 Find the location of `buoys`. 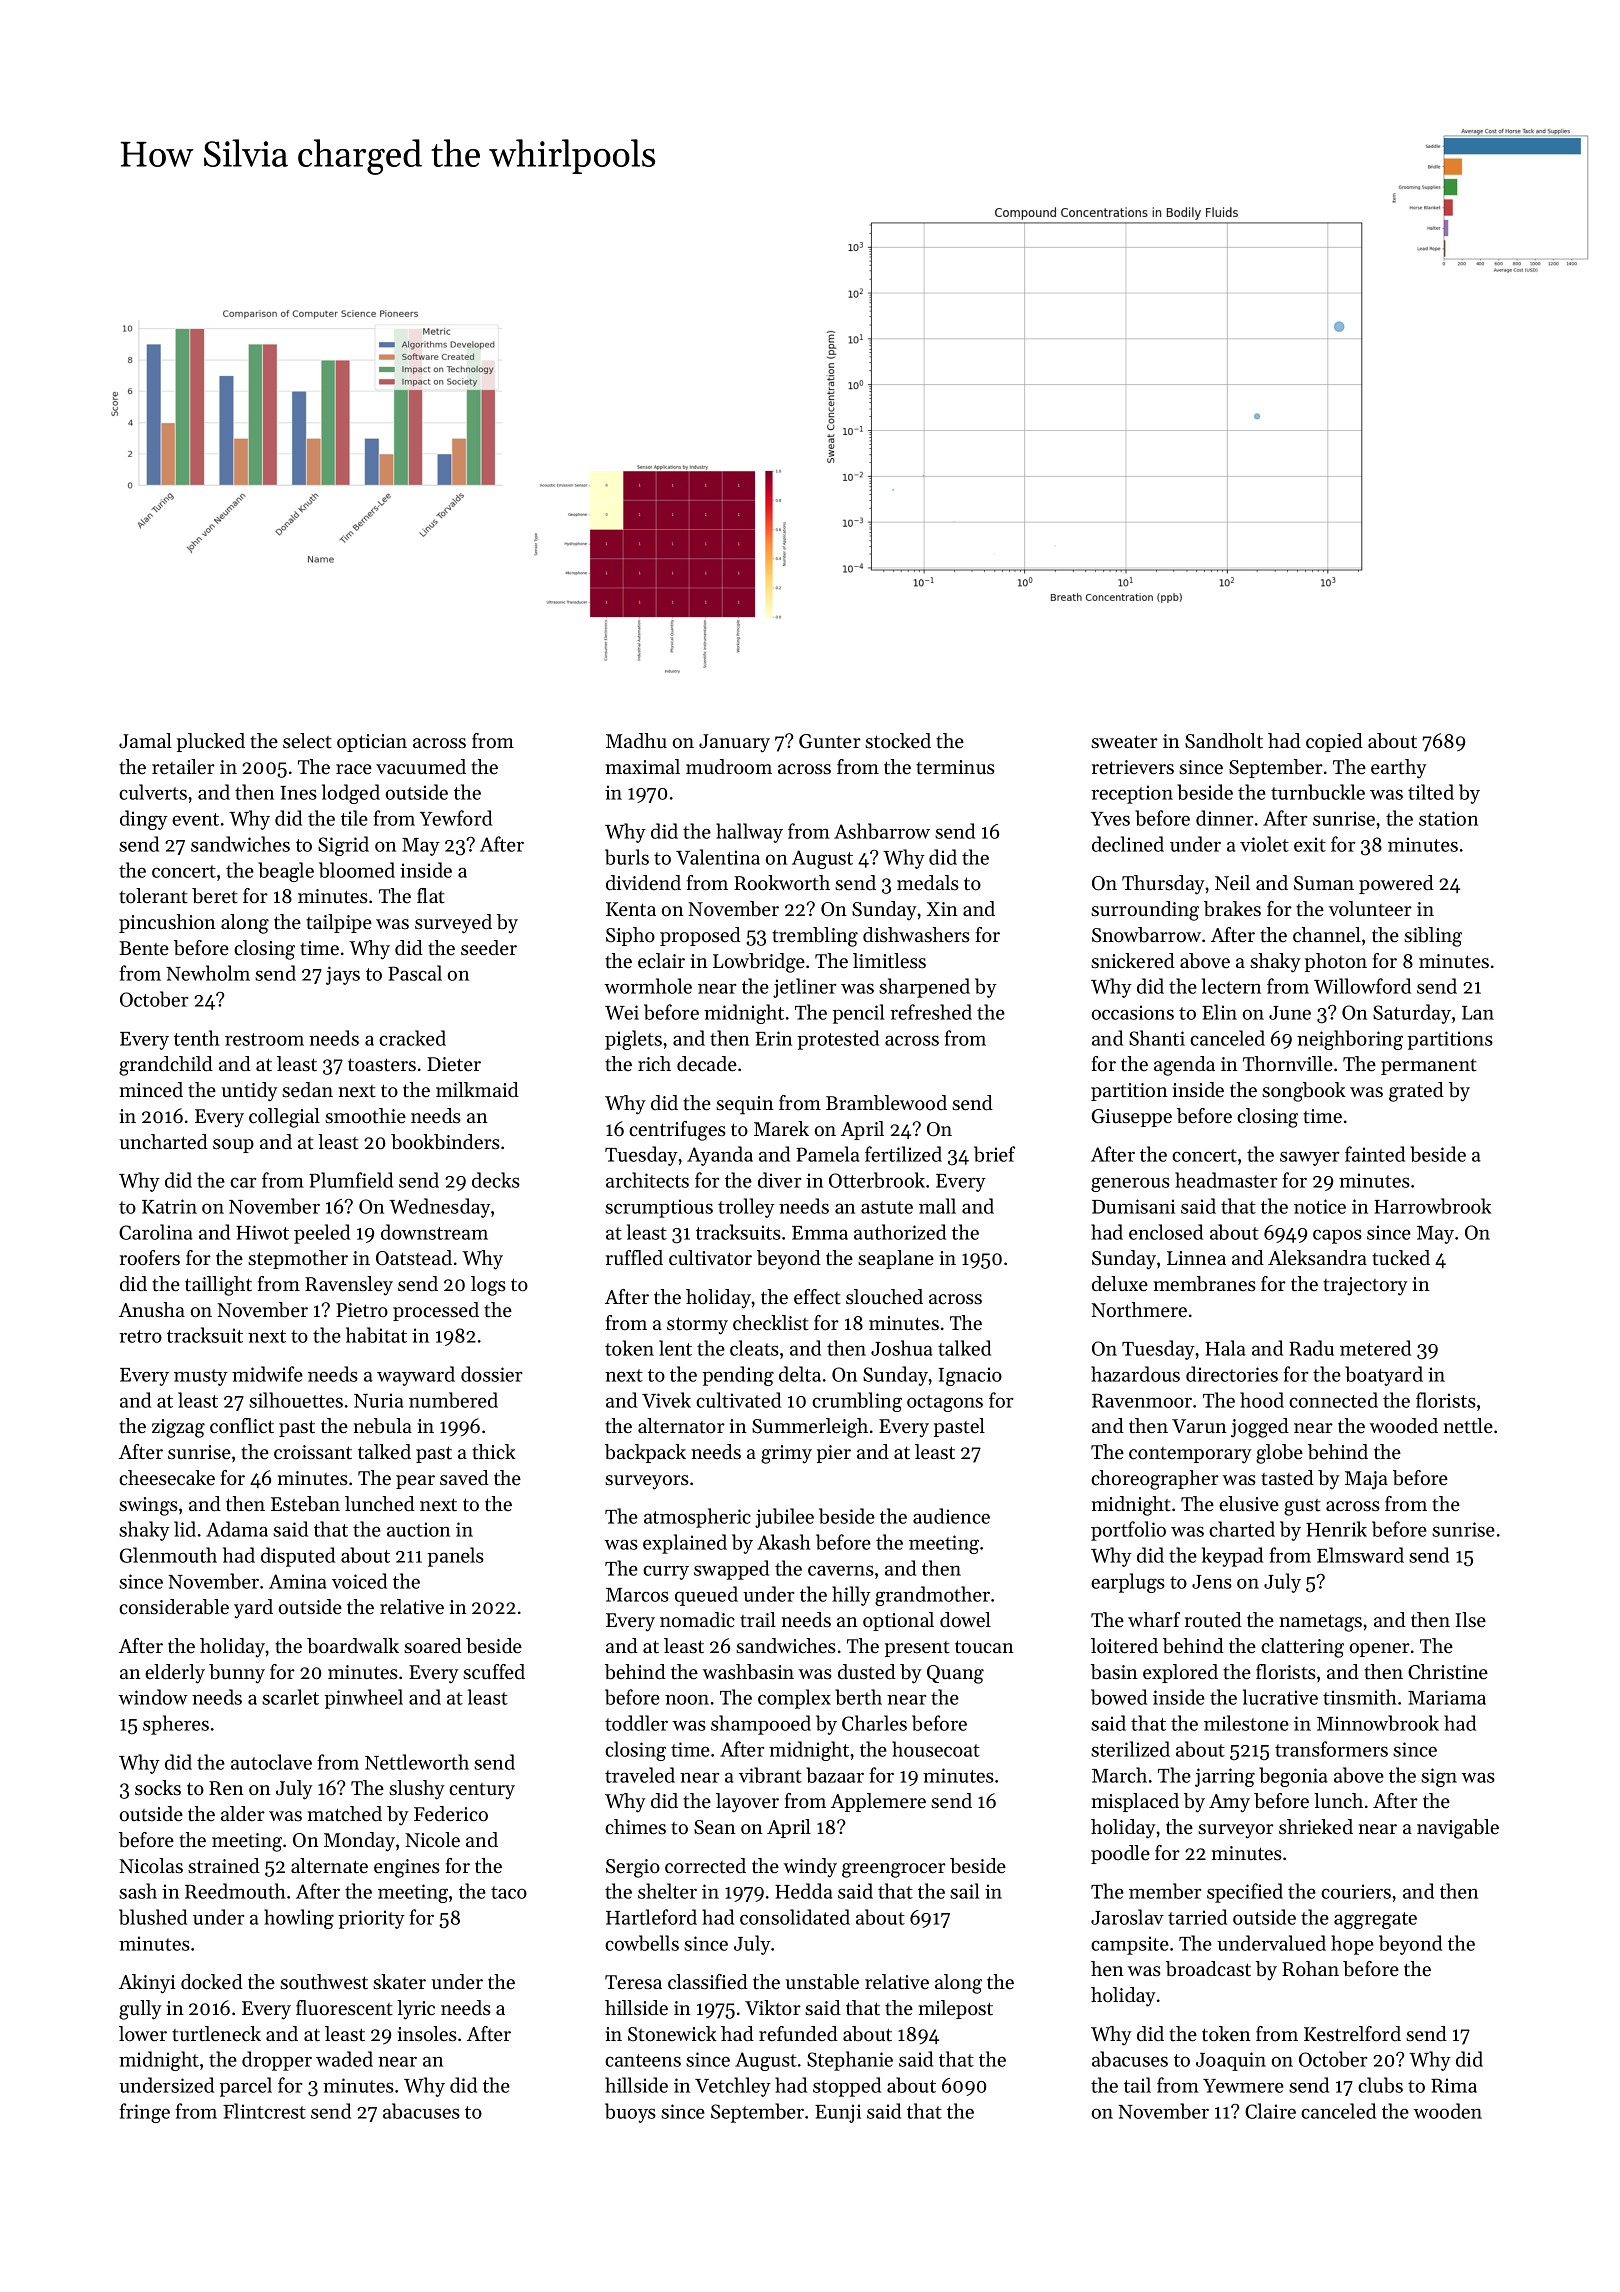

buoys is located at coordinates (630, 2113).
